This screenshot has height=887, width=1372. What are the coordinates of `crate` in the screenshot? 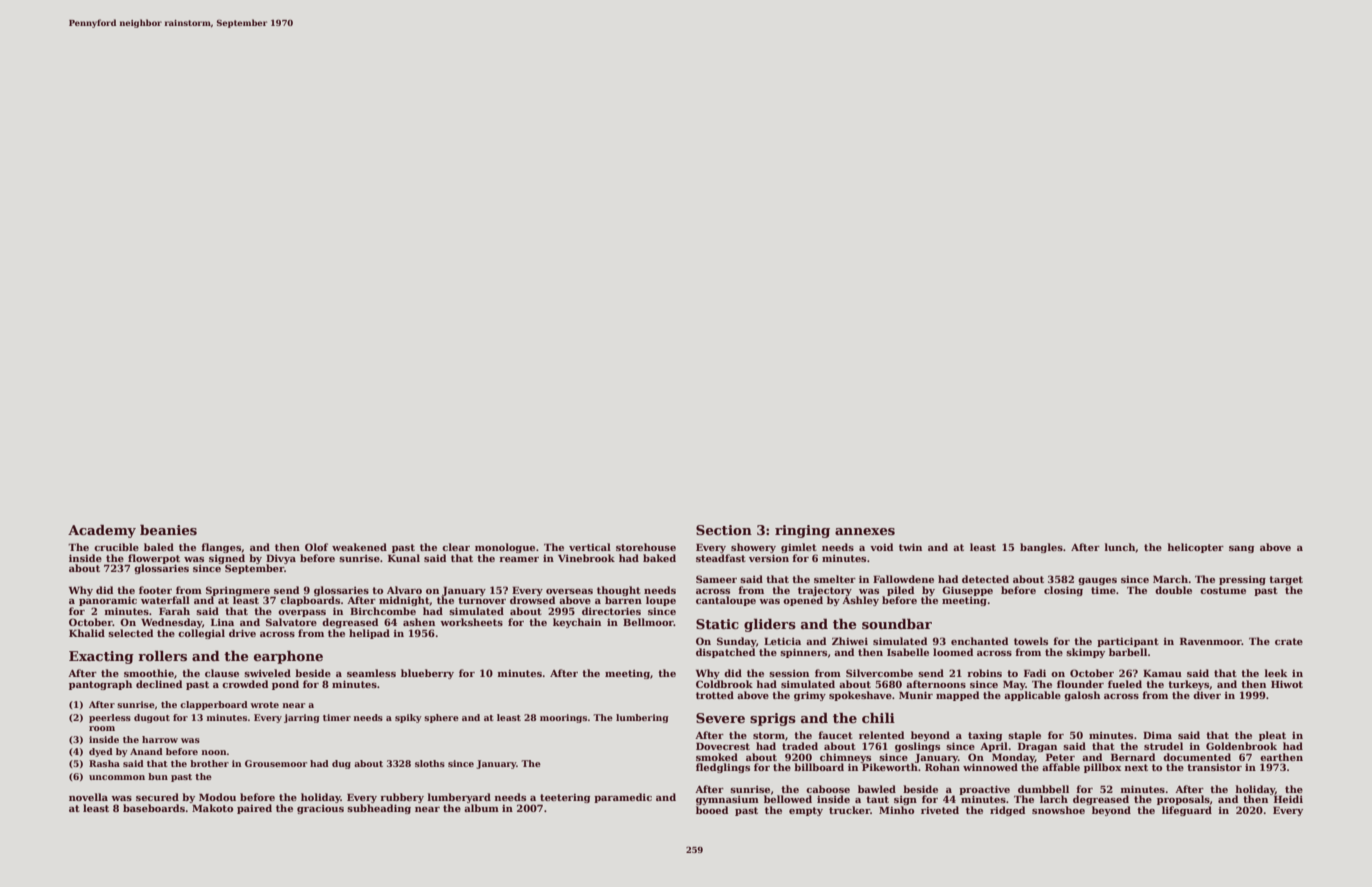 It's located at (1289, 641).
